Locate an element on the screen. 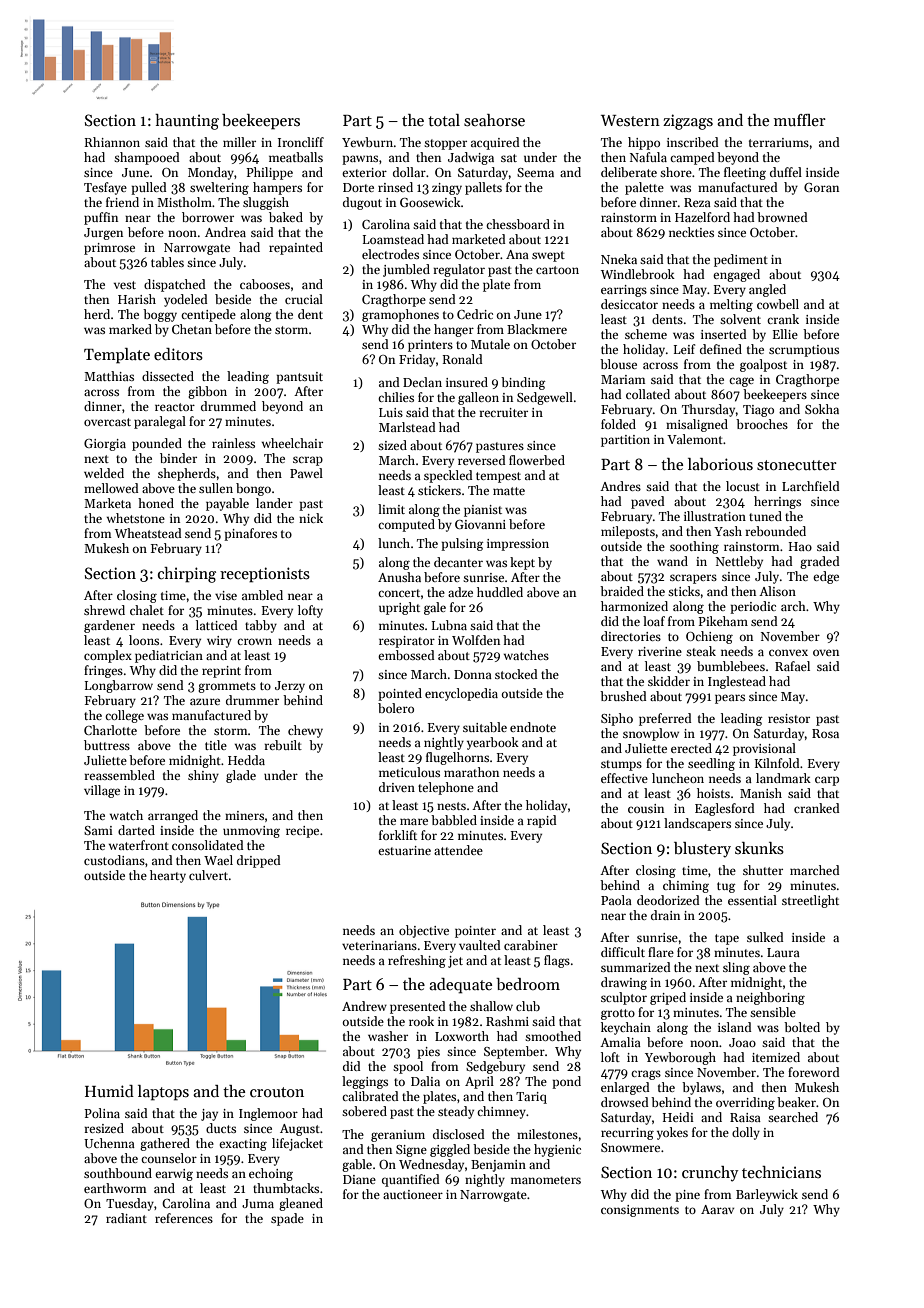 The width and height of the screenshot is (924, 1308). binding is located at coordinates (523, 383).
